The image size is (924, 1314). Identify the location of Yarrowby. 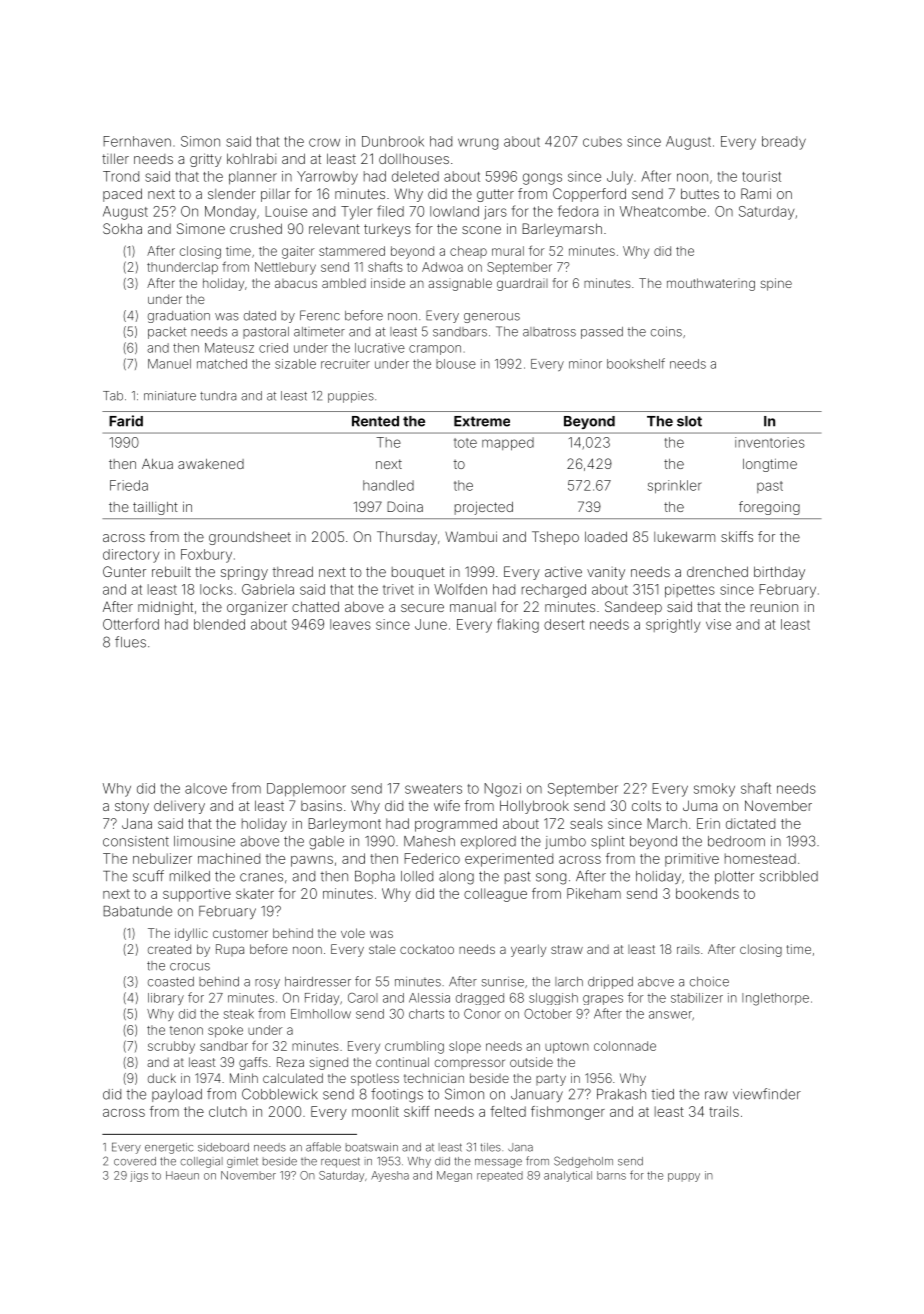
(327, 178).
